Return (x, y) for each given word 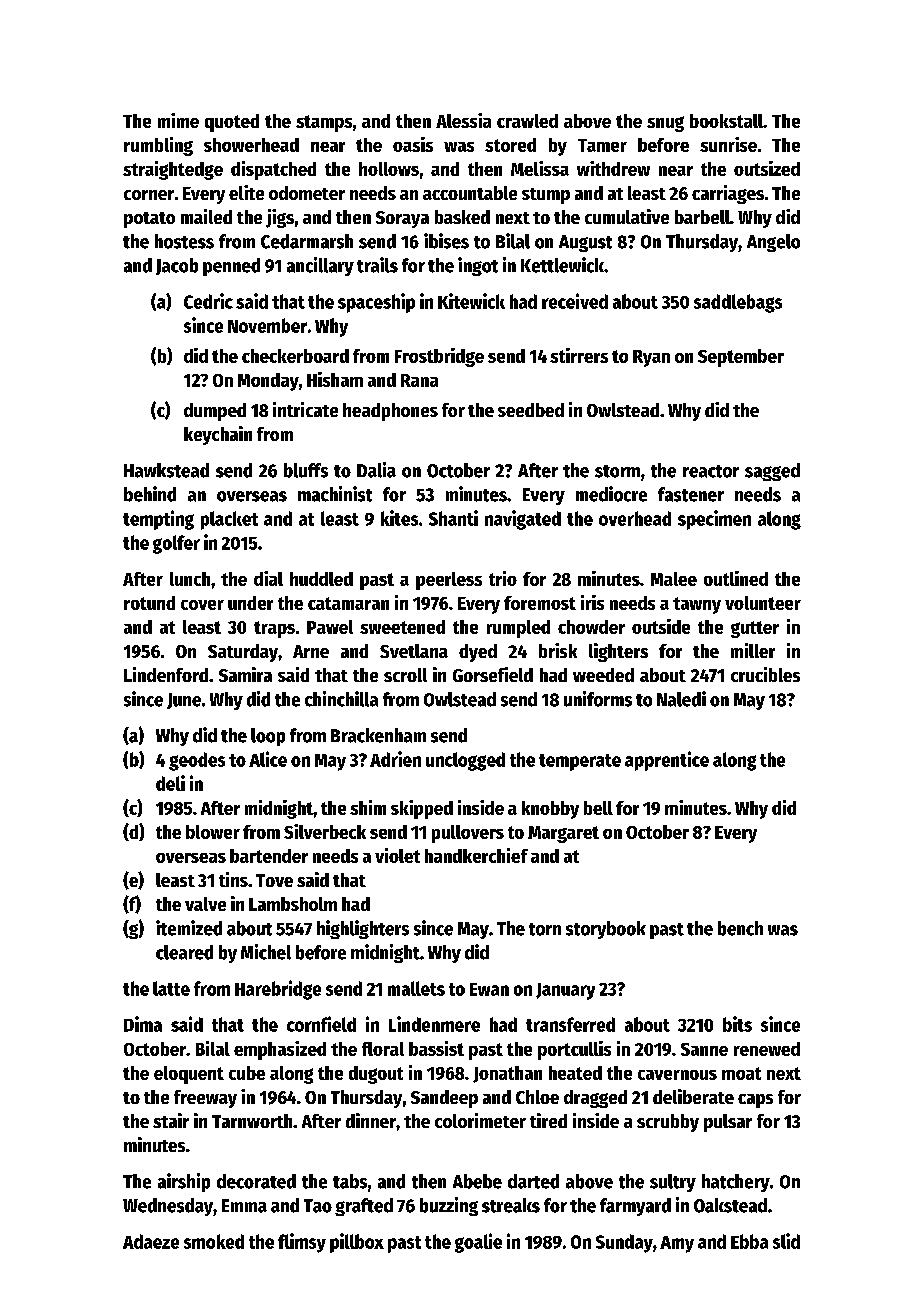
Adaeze (151, 1241)
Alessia (463, 120)
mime (178, 120)
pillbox (357, 1243)
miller (753, 650)
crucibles (765, 674)
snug (665, 124)
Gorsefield (493, 674)
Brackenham (378, 735)
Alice (268, 759)
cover (202, 605)
